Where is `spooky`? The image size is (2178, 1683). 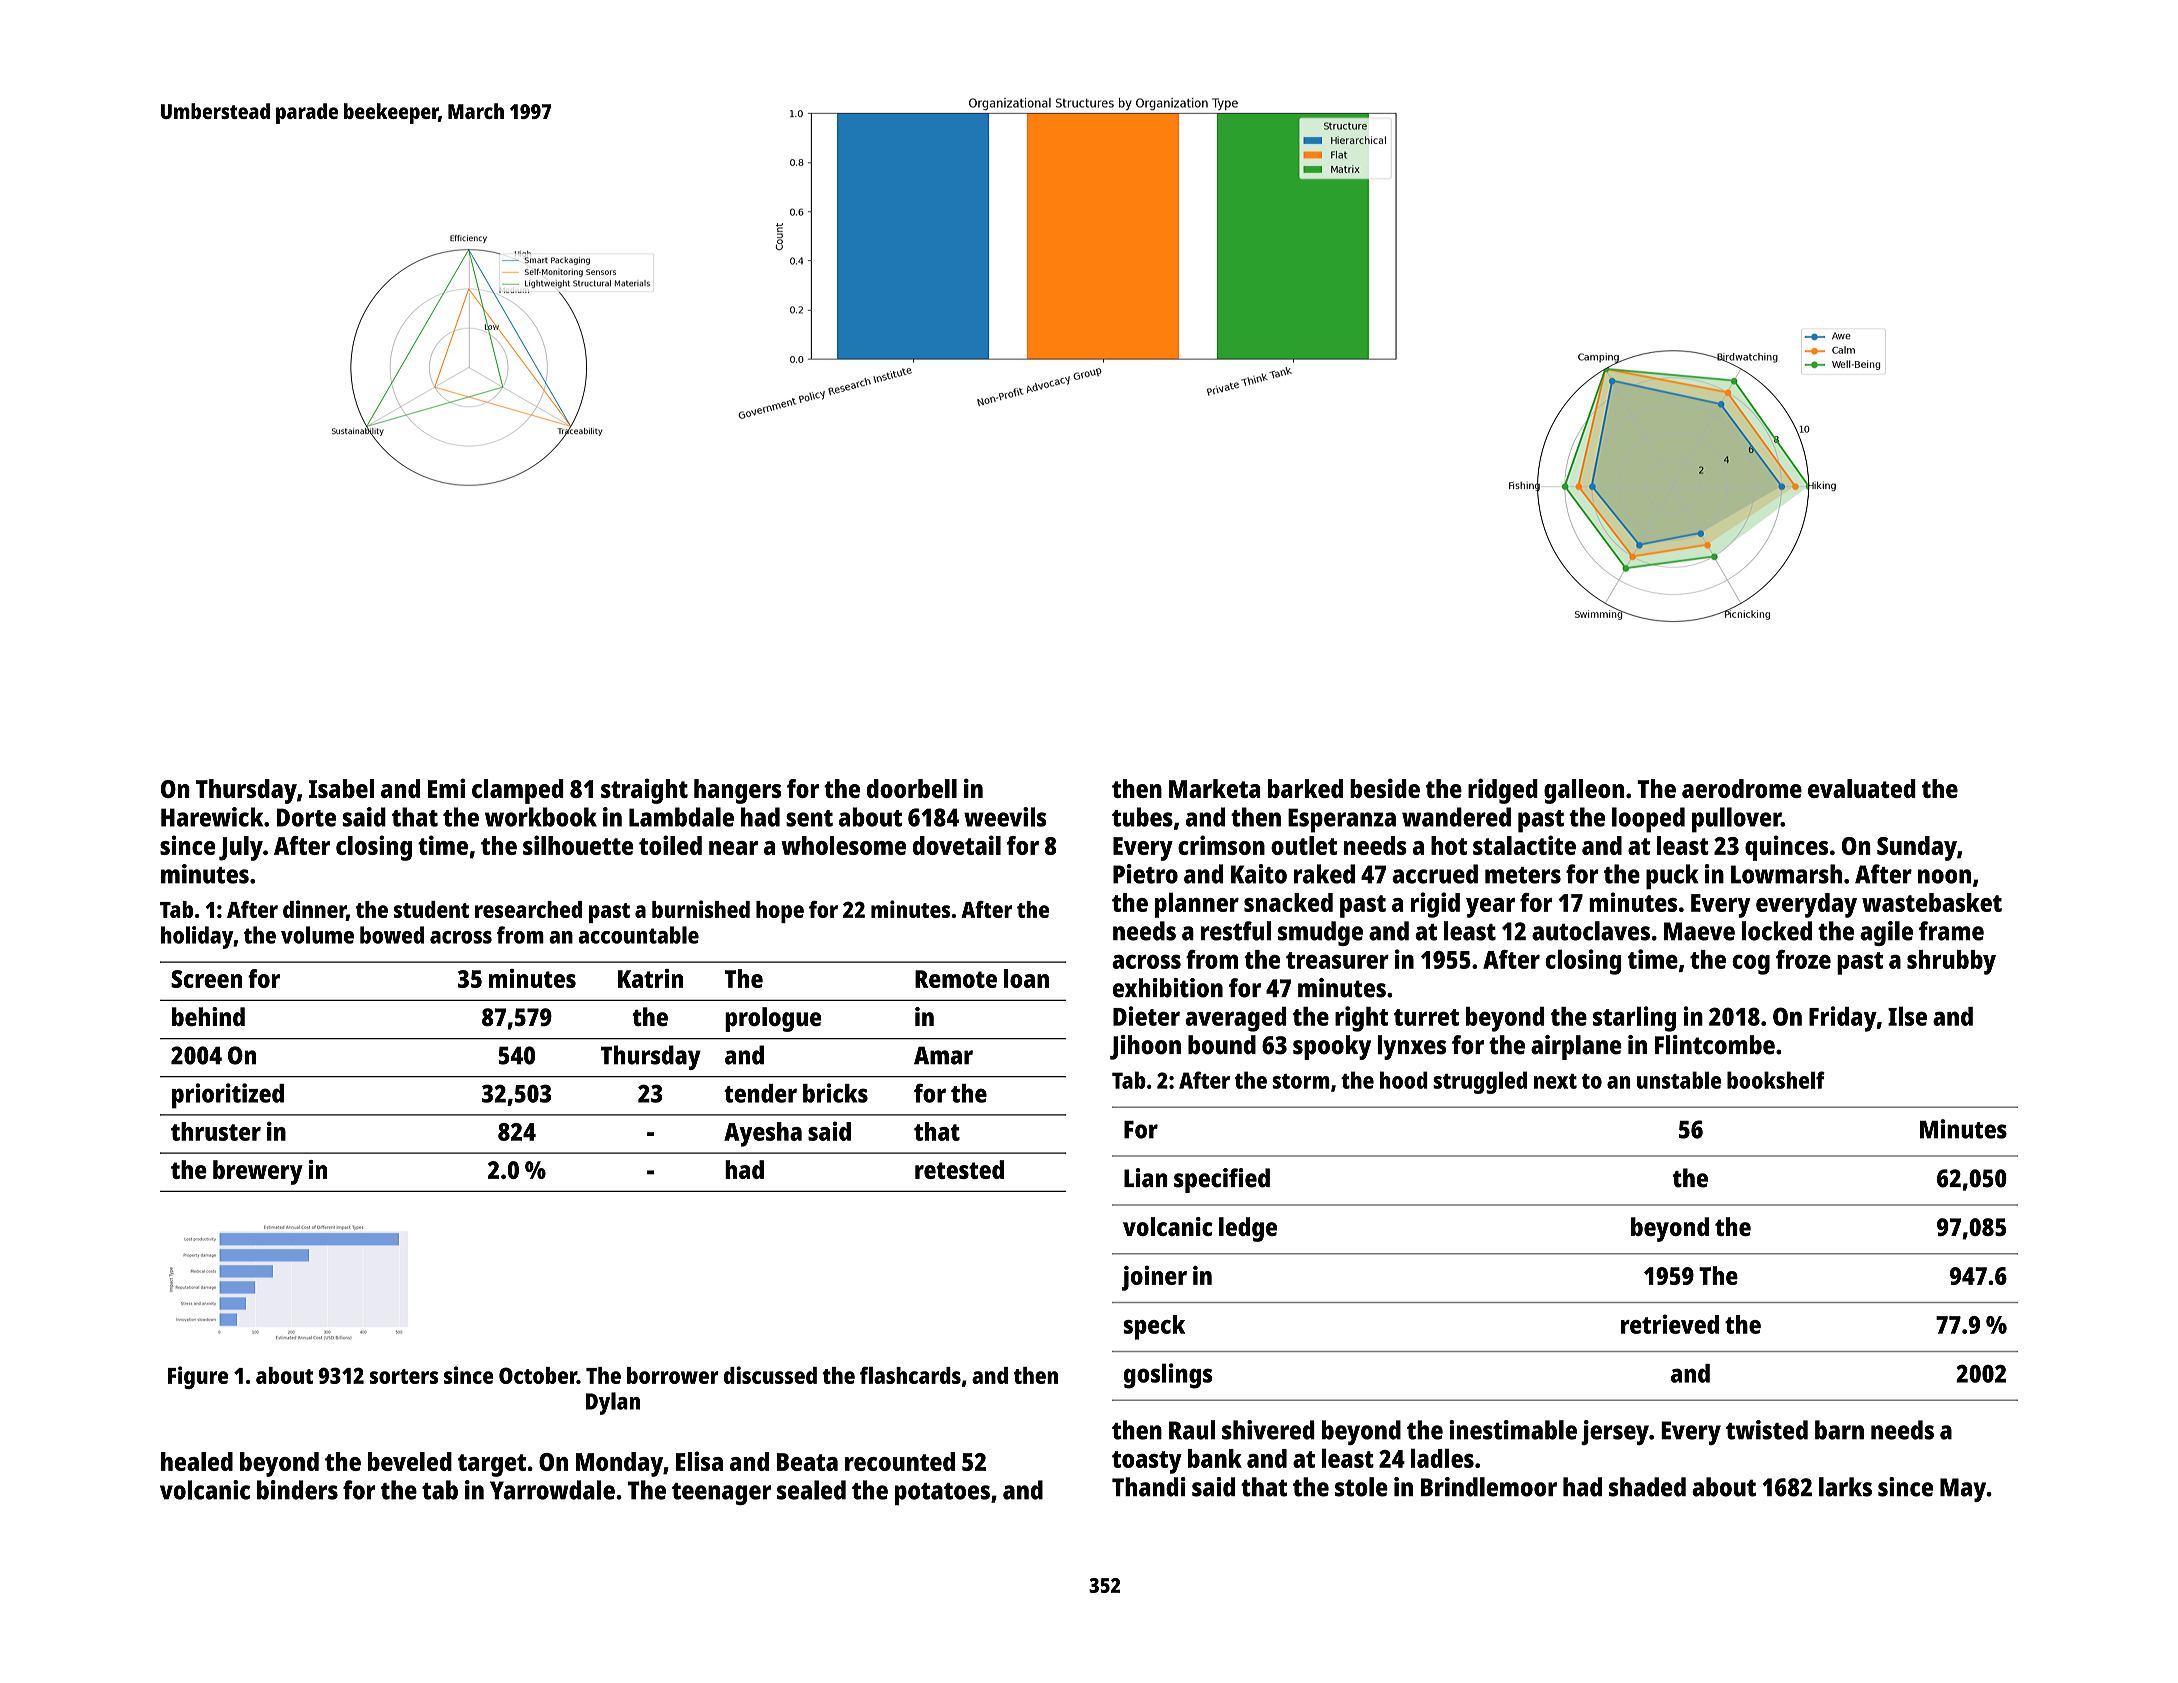
spooky is located at coordinates (1332, 1047).
